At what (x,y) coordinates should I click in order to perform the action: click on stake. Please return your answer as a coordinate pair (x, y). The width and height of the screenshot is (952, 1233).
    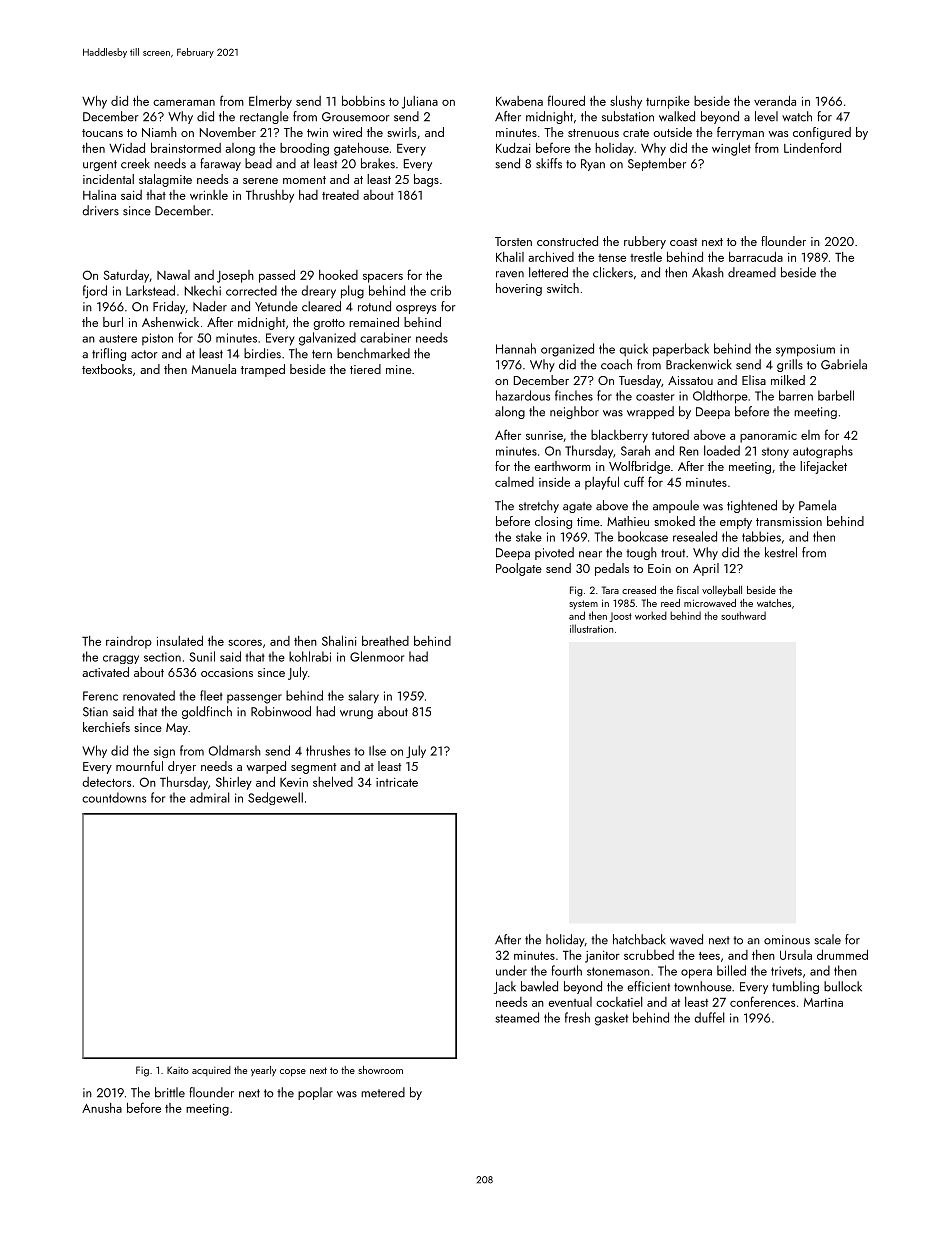
    Looking at the image, I should click on (529, 536).
